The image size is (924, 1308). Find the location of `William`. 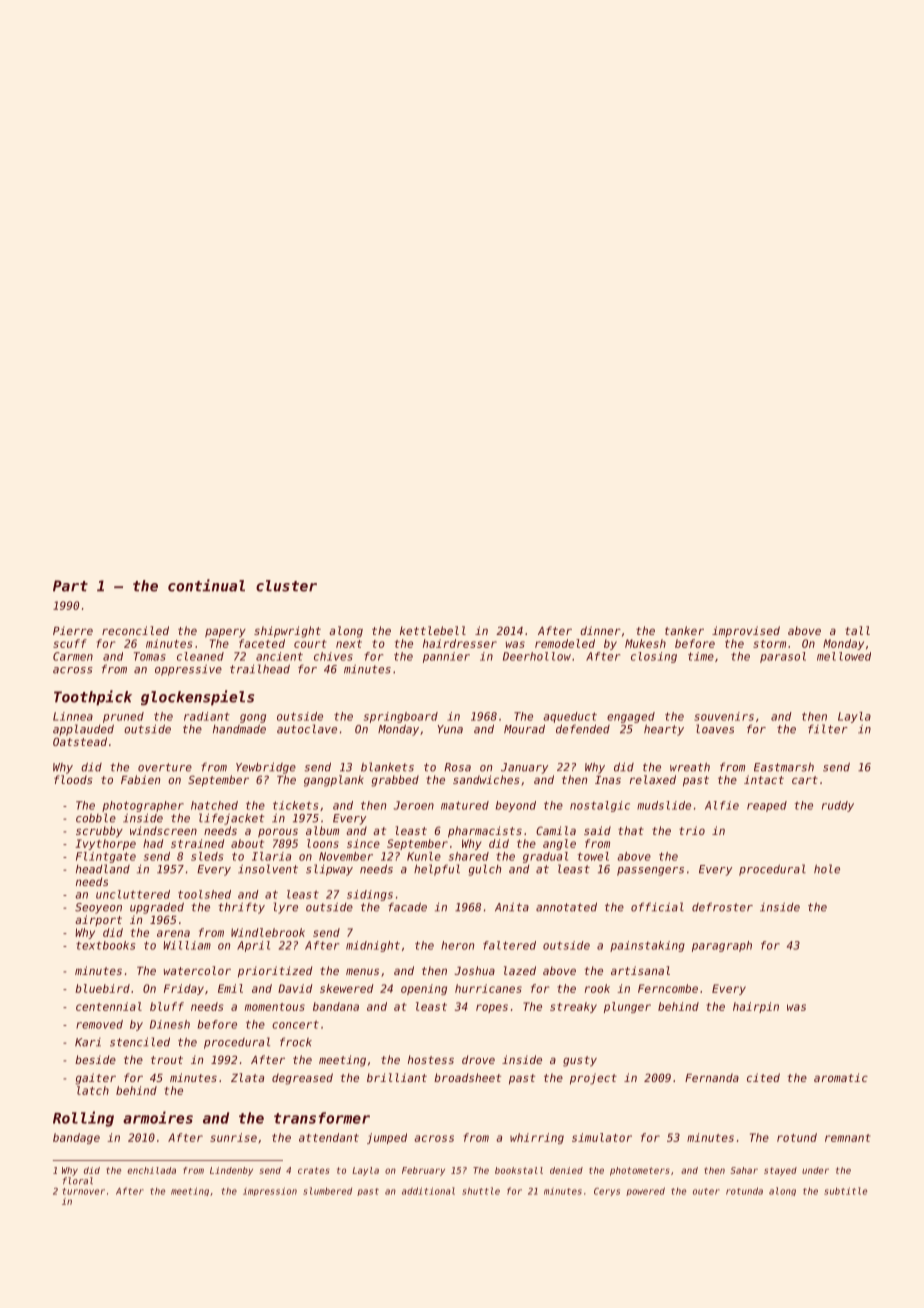

William is located at coordinates (187, 945).
